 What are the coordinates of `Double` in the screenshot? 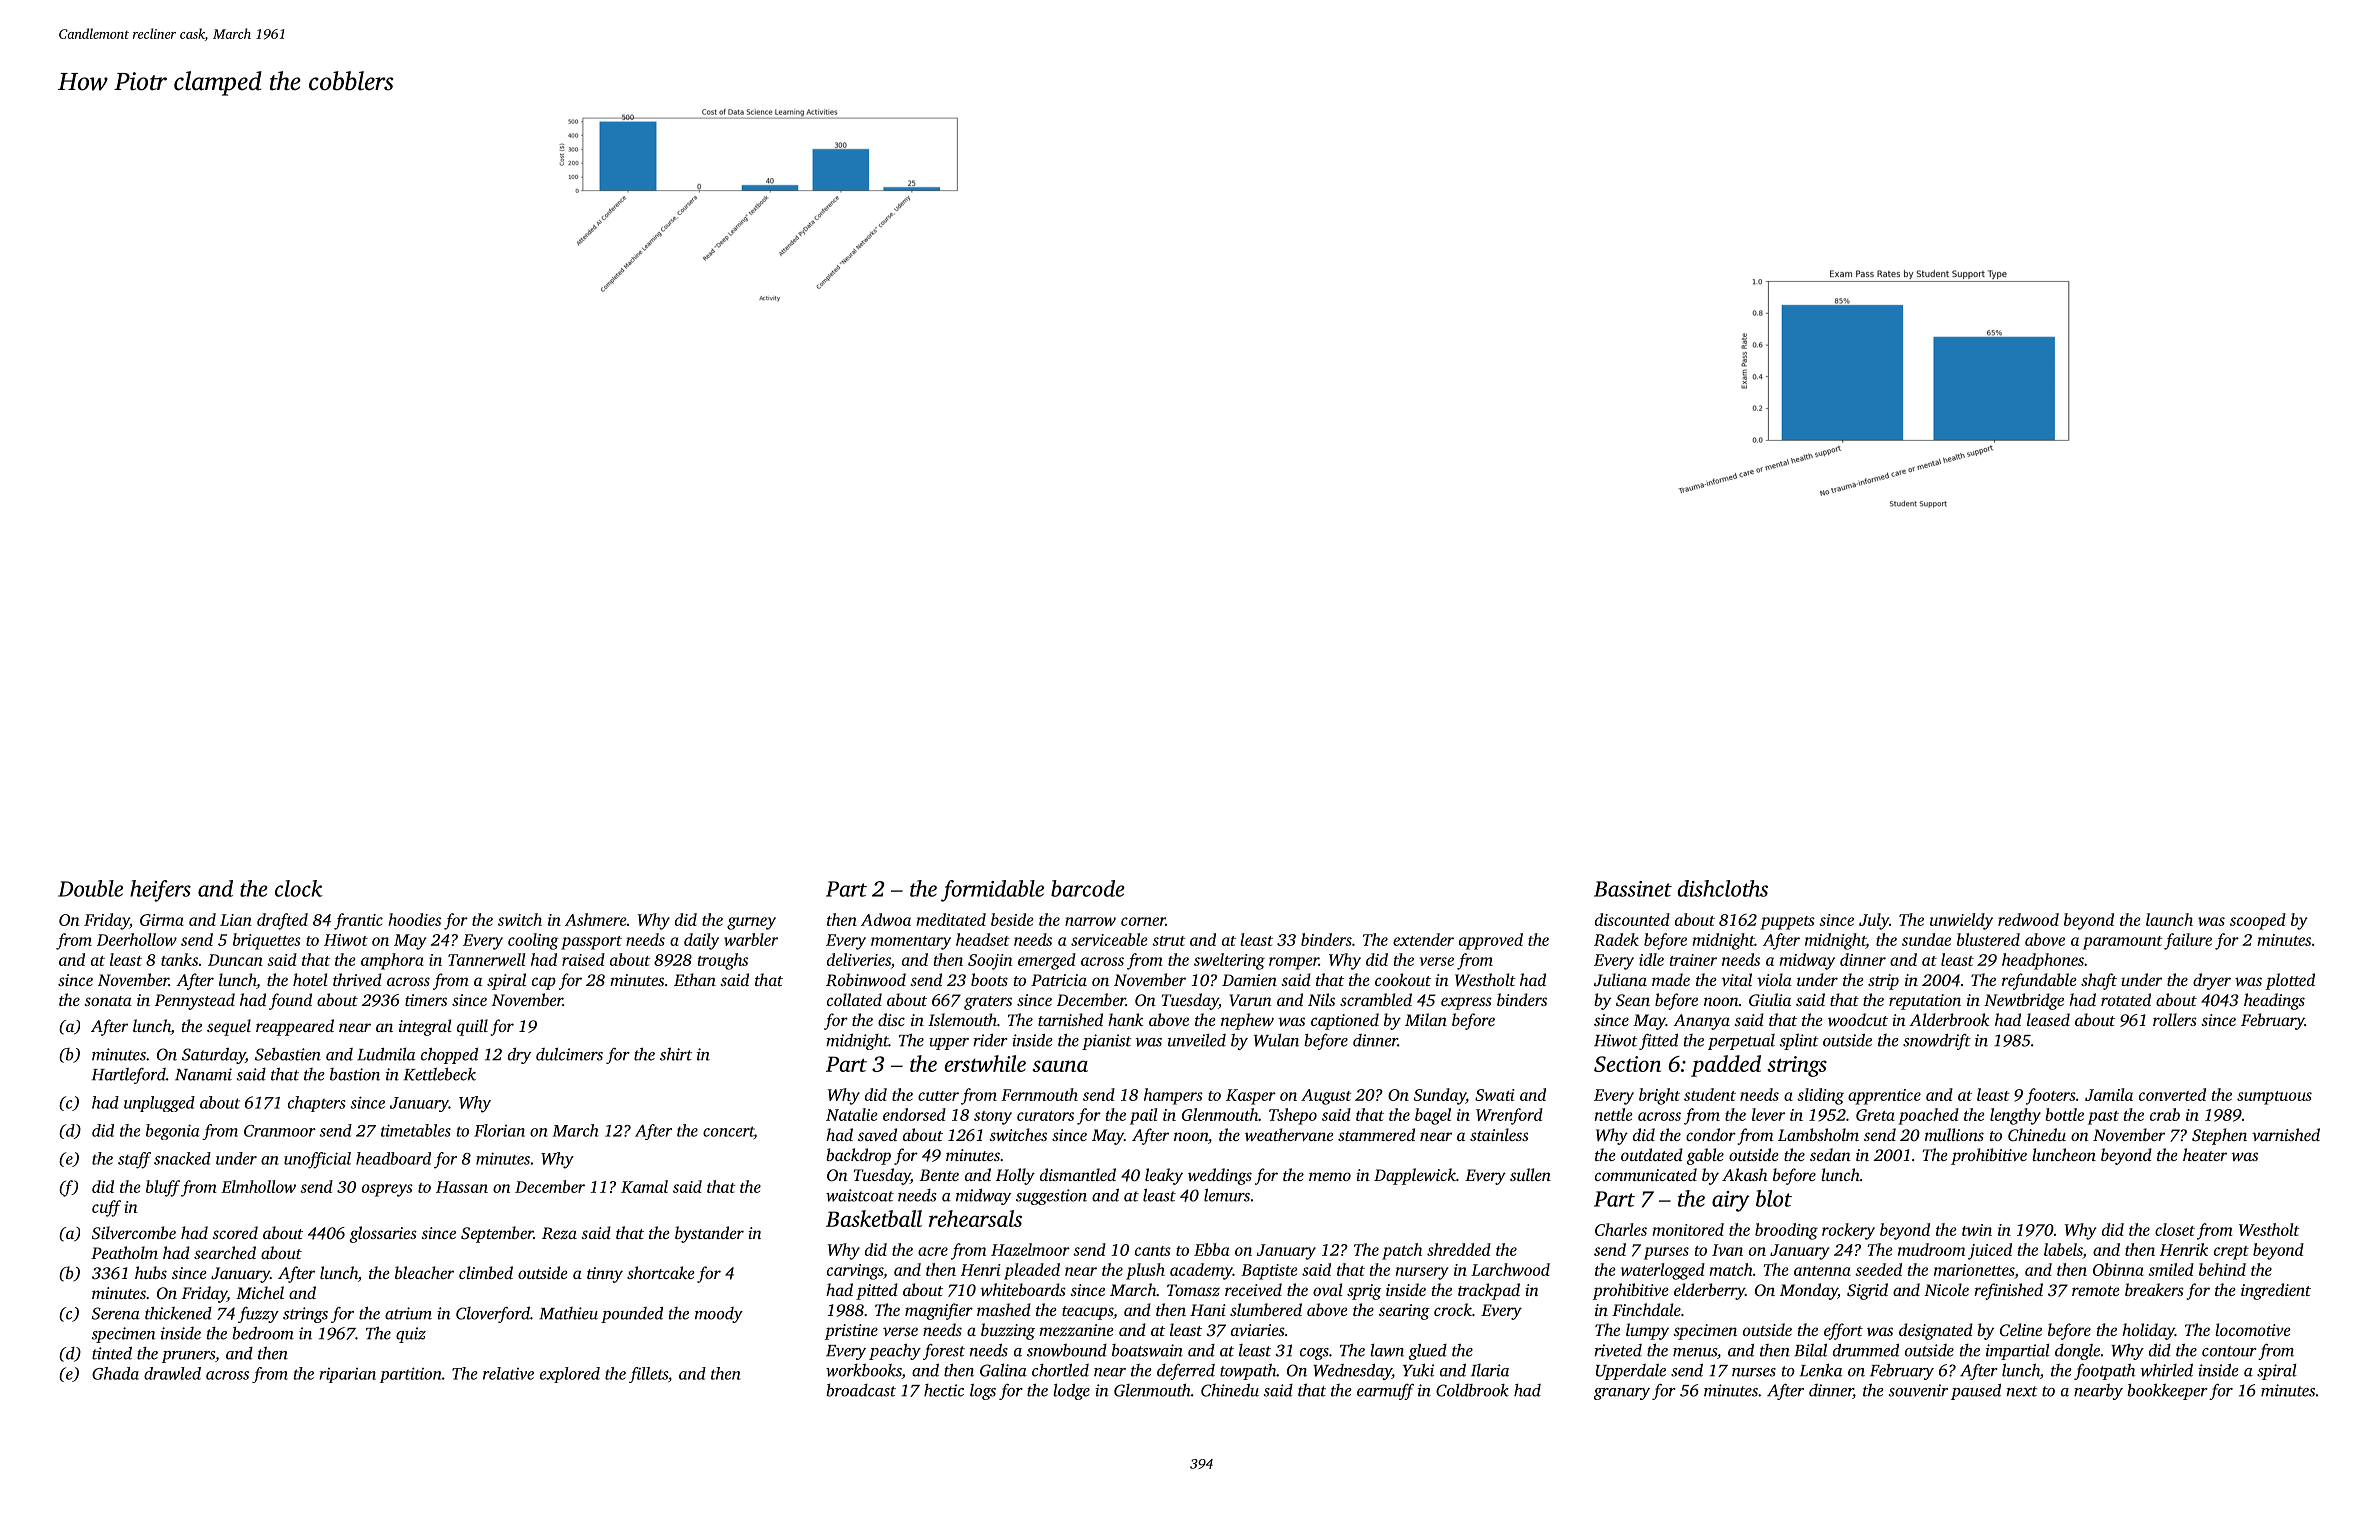 It's located at (90, 888).
